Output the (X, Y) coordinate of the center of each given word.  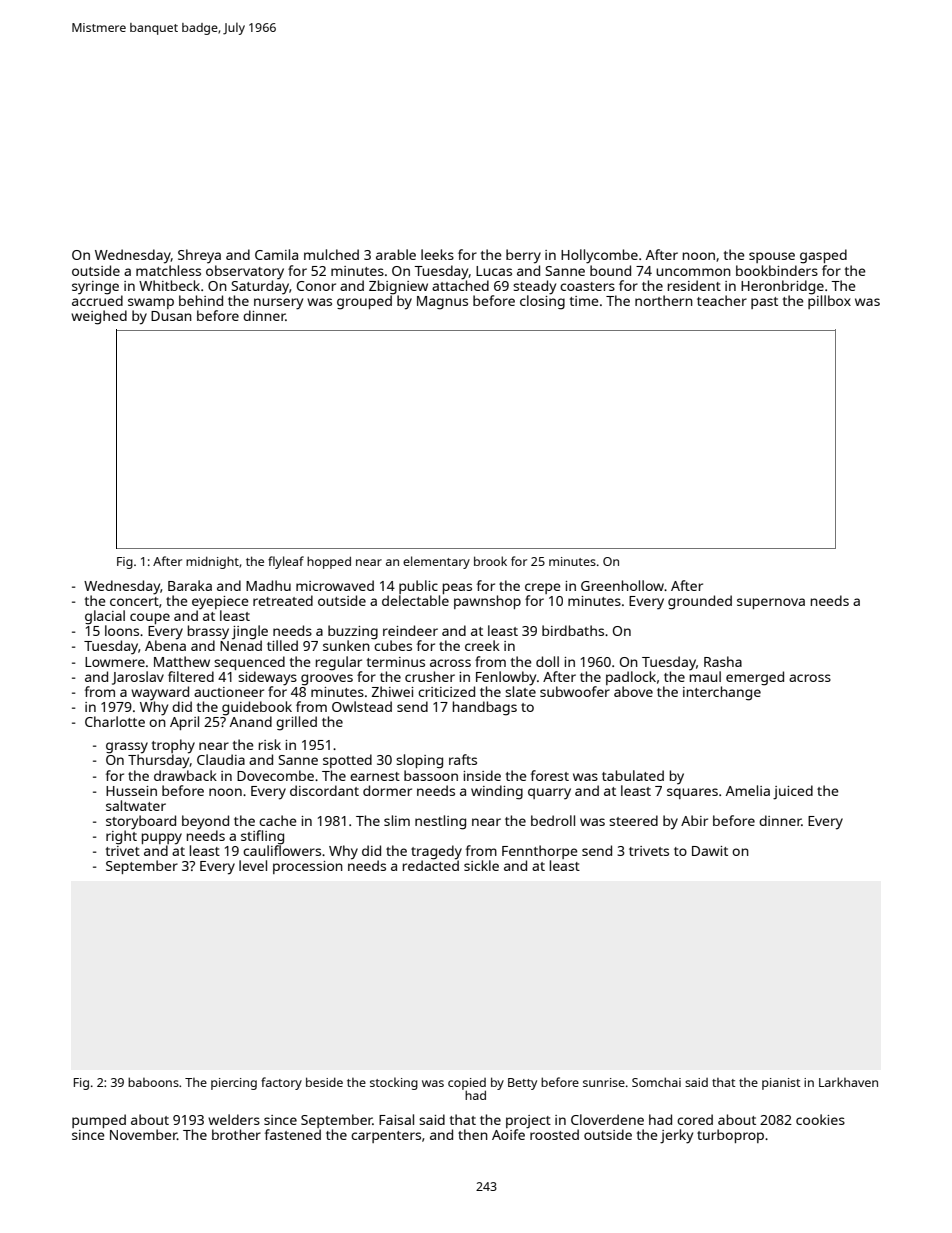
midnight (212, 562)
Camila (276, 254)
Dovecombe (275, 775)
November (143, 1134)
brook (490, 561)
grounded (700, 602)
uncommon (693, 272)
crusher (430, 676)
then (473, 1134)
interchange (722, 693)
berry (523, 256)
